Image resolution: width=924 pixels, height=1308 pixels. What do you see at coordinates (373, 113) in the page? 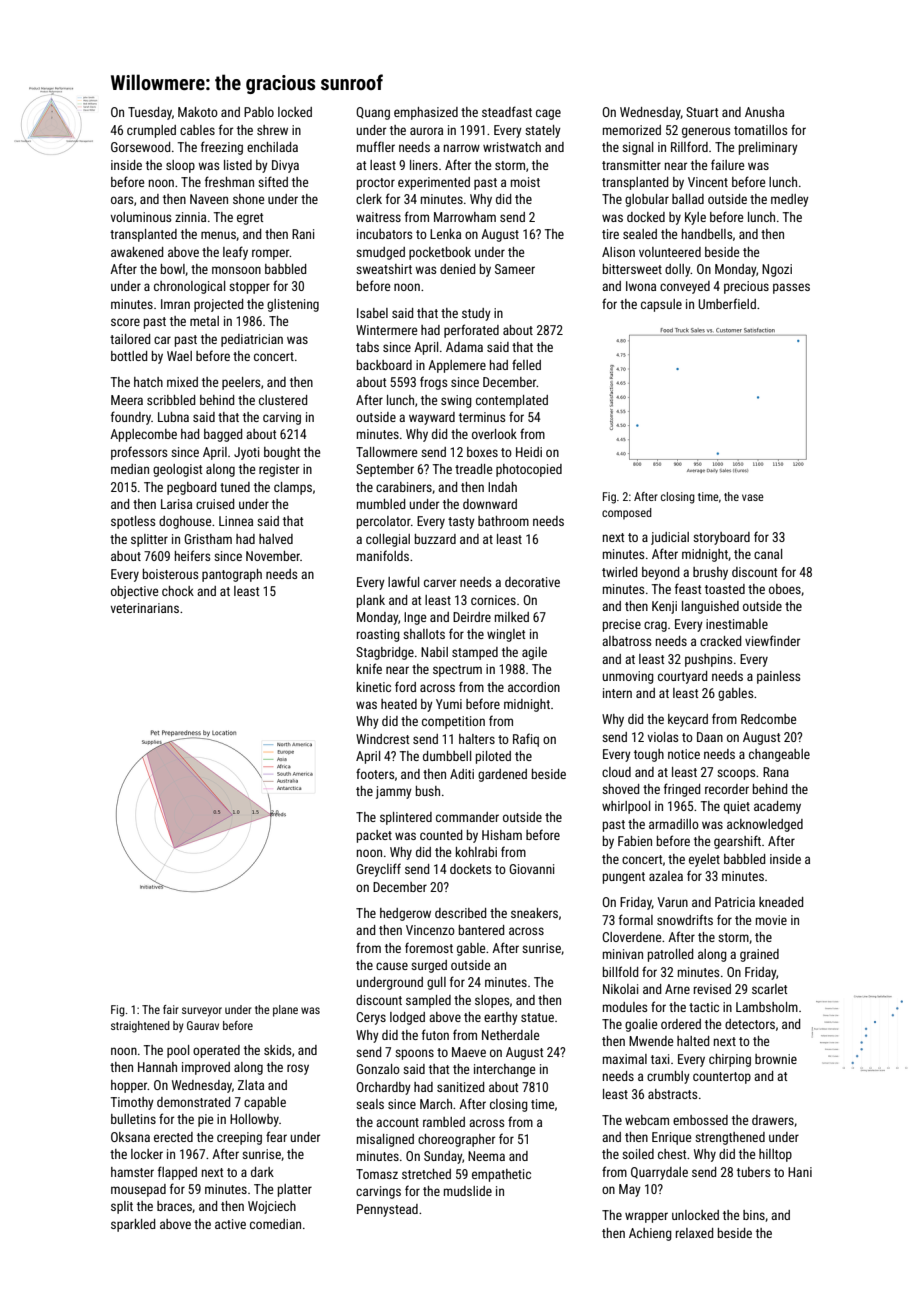
I see `Quang` at bounding box center [373, 113].
